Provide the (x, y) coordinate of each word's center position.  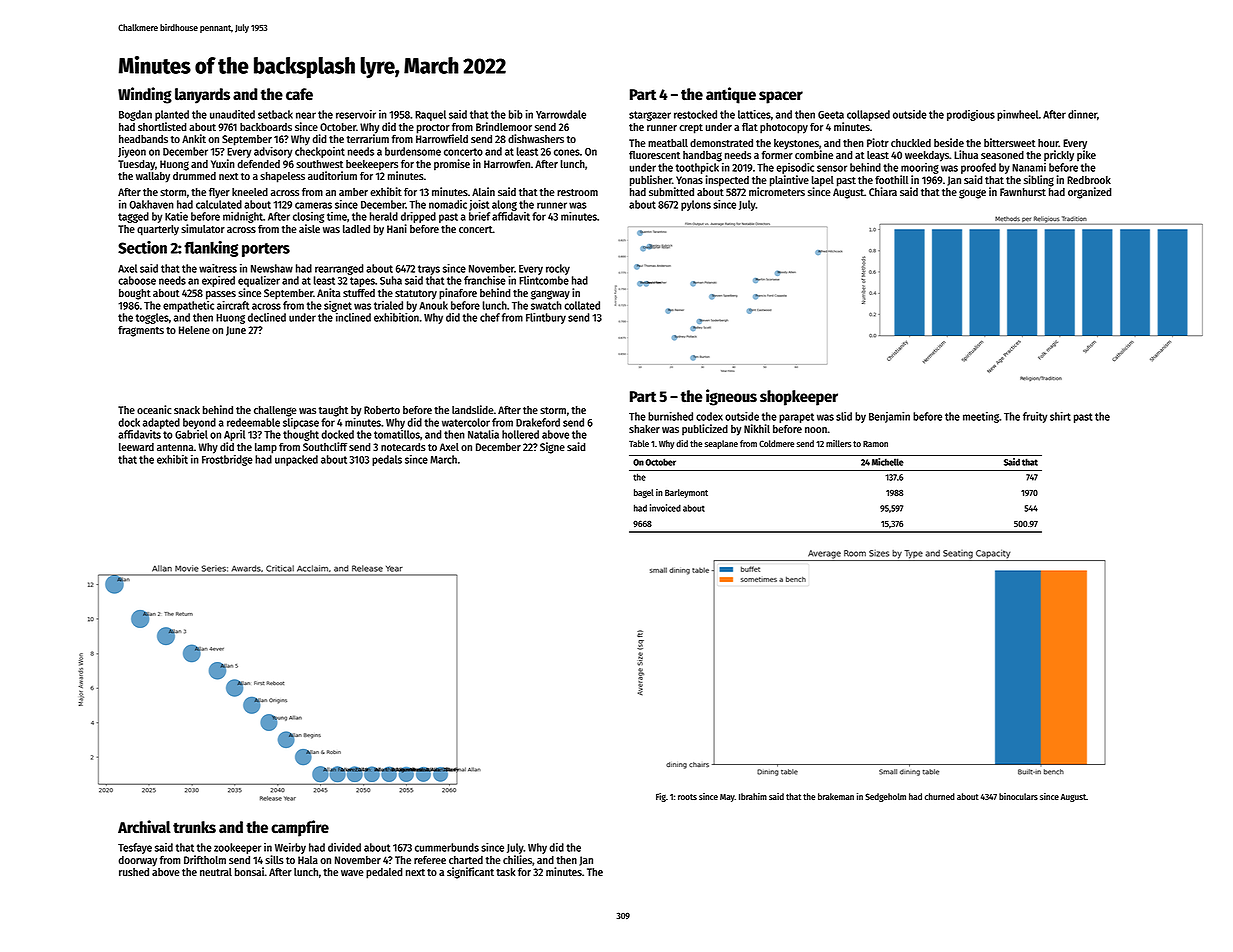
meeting (981, 417)
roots (687, 797)
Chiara (883, 191)
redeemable (253, 422)
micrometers (777, 191)
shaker (644, 429)
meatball (668, 143)
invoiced (665, 508)
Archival (144, 827)
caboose (137, 280)
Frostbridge (227, 460)
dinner (1082, 114)
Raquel (430, 115)
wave (352, 873)
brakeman (836, 796)
